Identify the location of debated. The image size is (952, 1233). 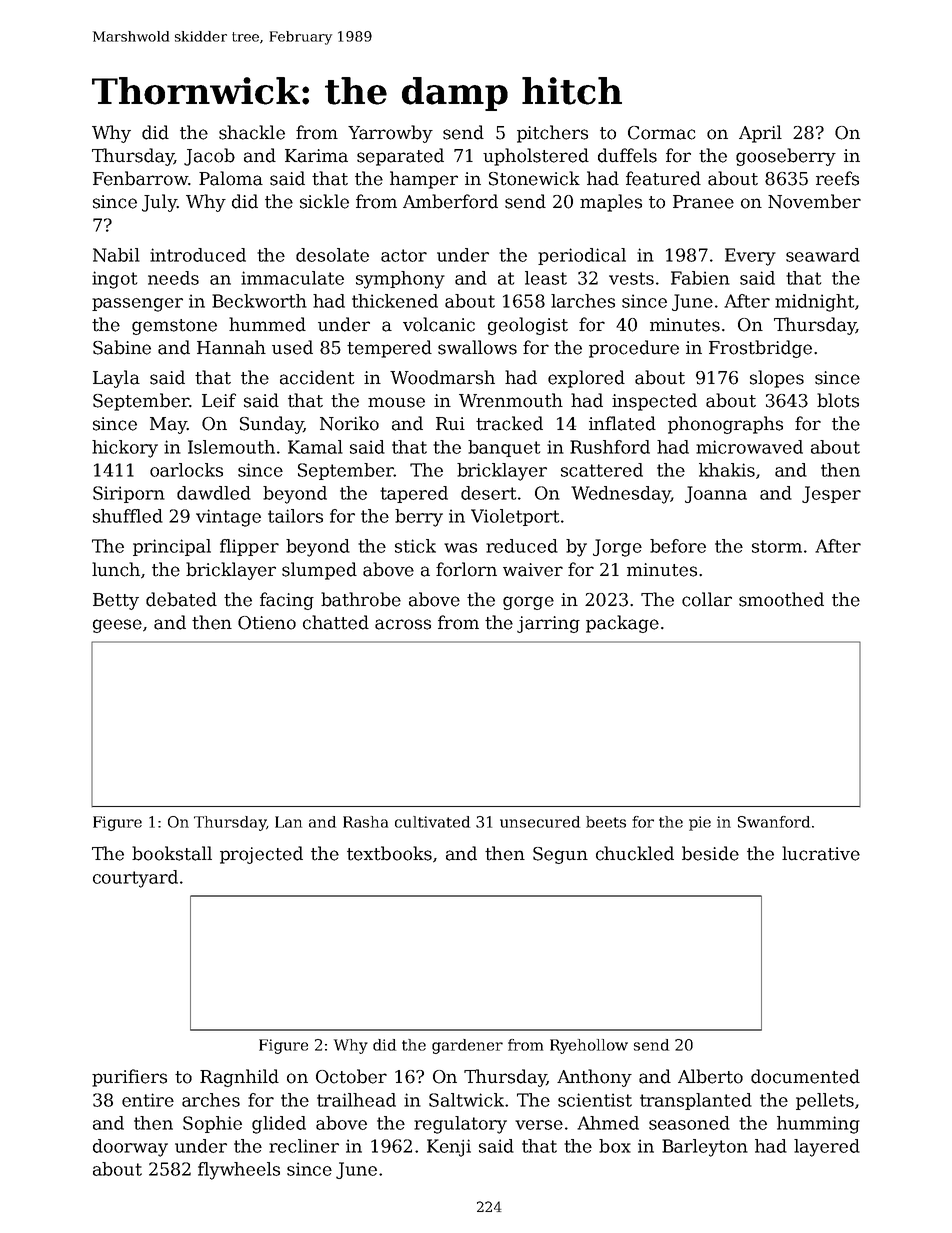
(181, 599).
